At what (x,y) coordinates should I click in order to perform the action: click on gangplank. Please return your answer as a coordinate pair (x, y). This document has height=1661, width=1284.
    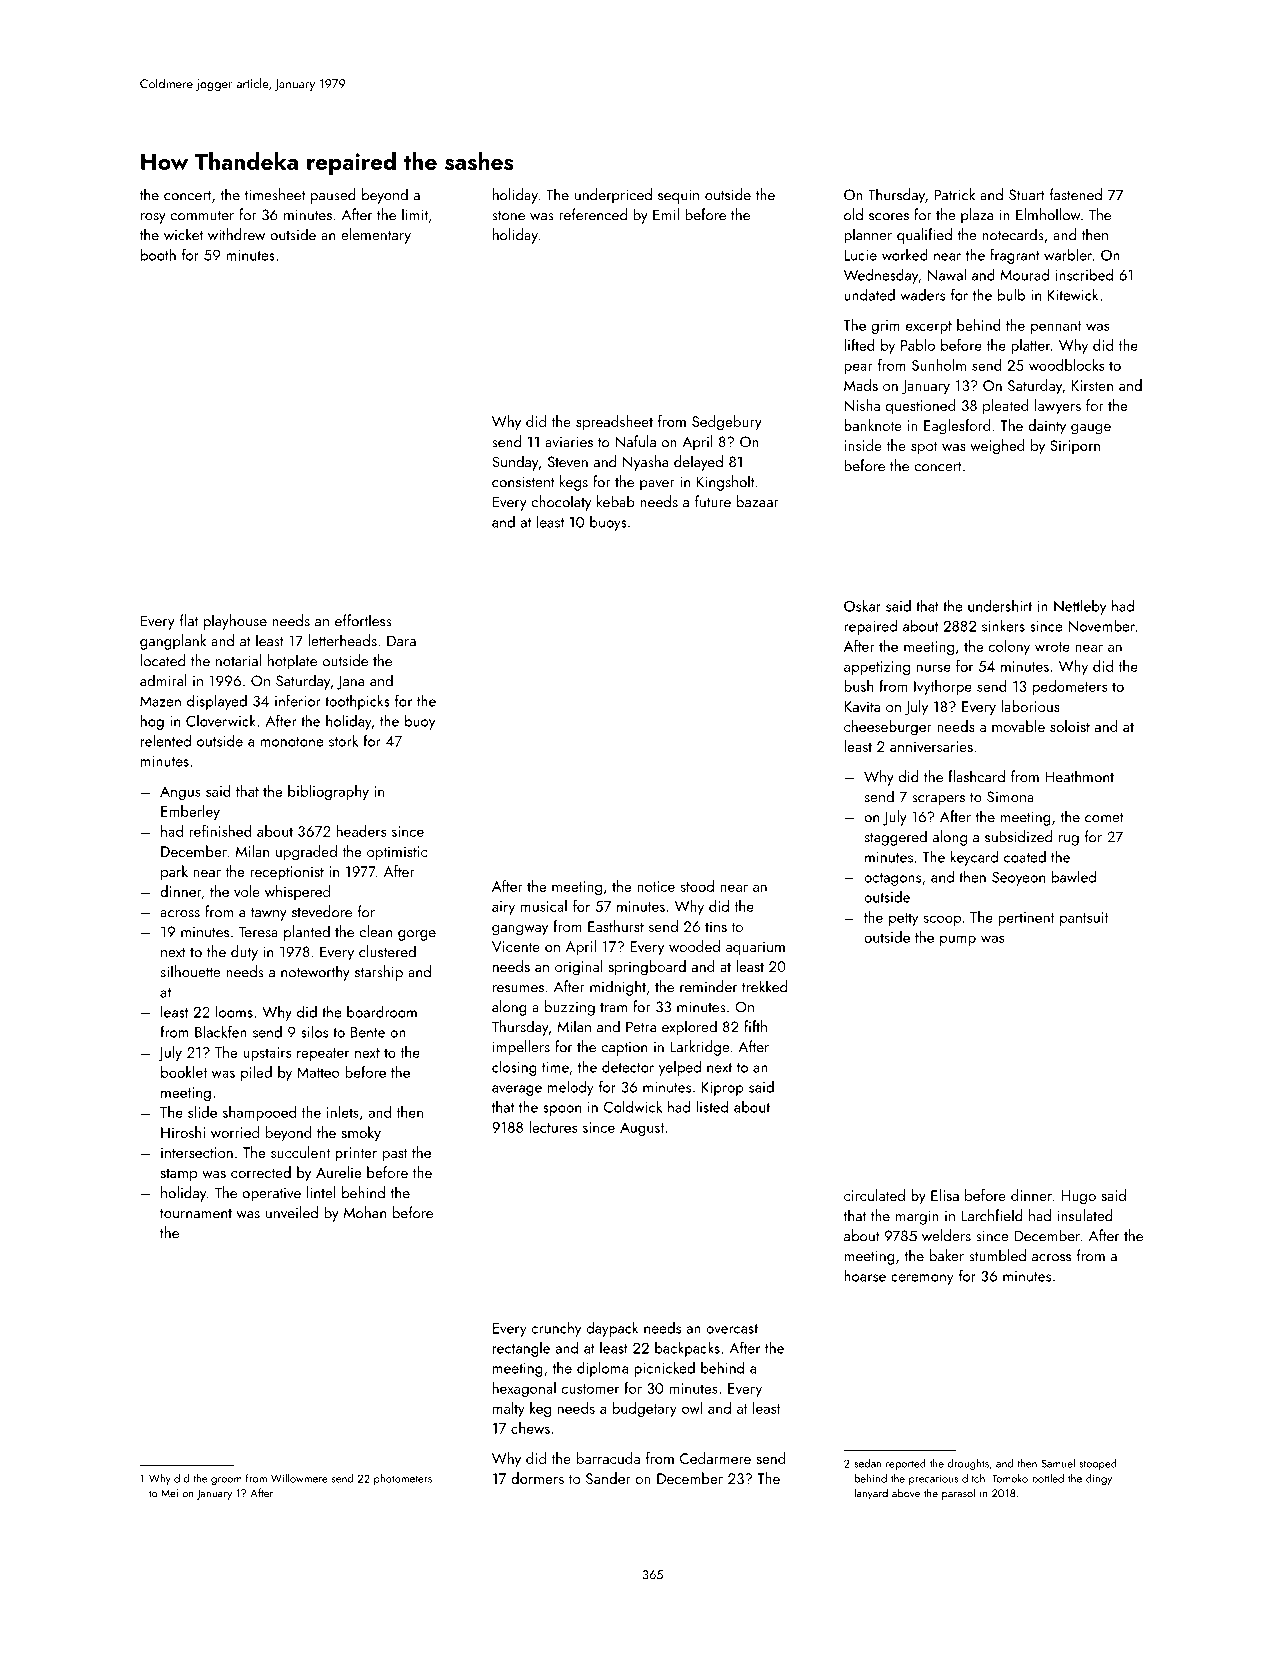
    Looking at the image, I should click on (173, 642).
